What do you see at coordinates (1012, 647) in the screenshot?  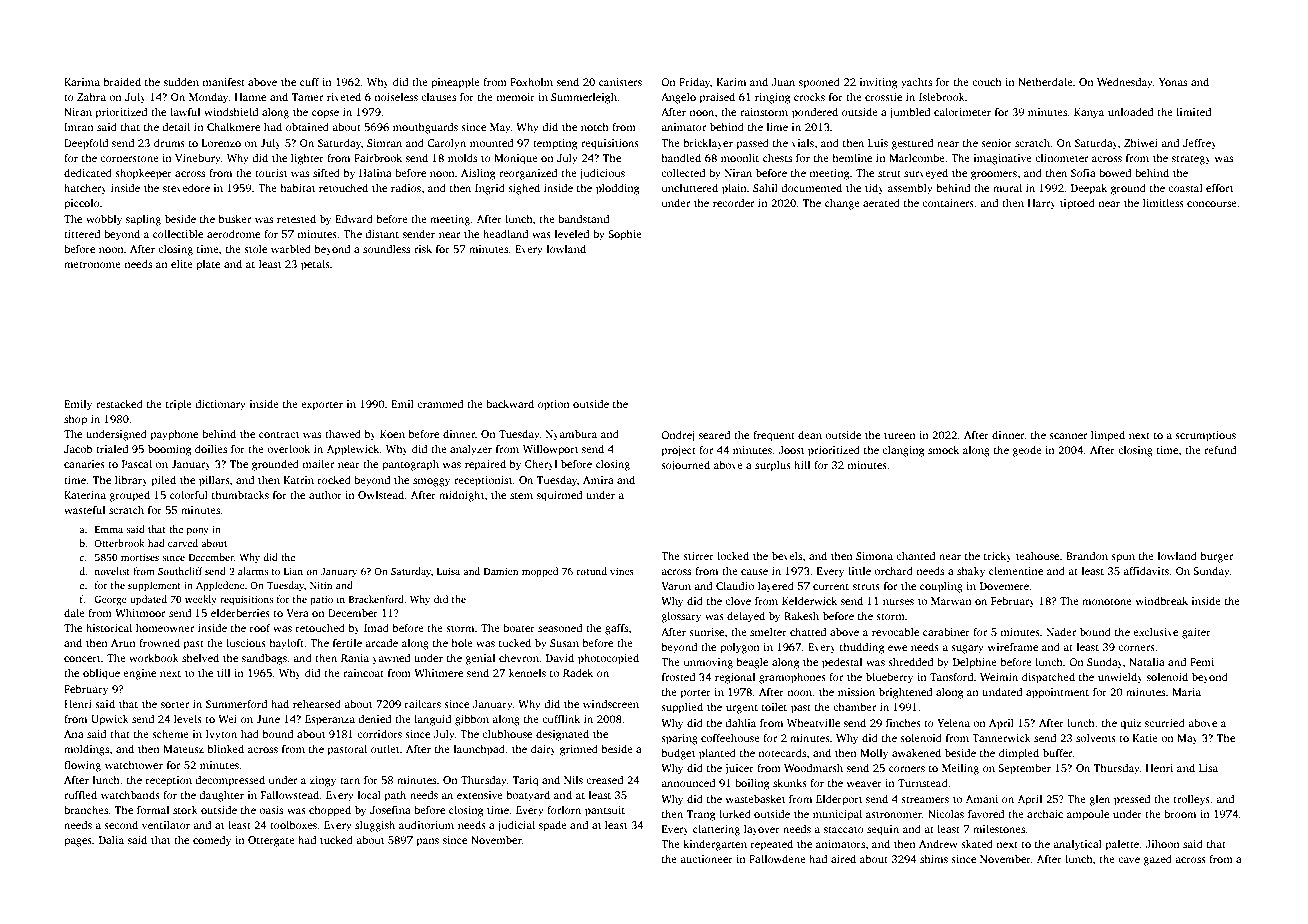 I see `wireframe` at bounding box center [1012, 647].
